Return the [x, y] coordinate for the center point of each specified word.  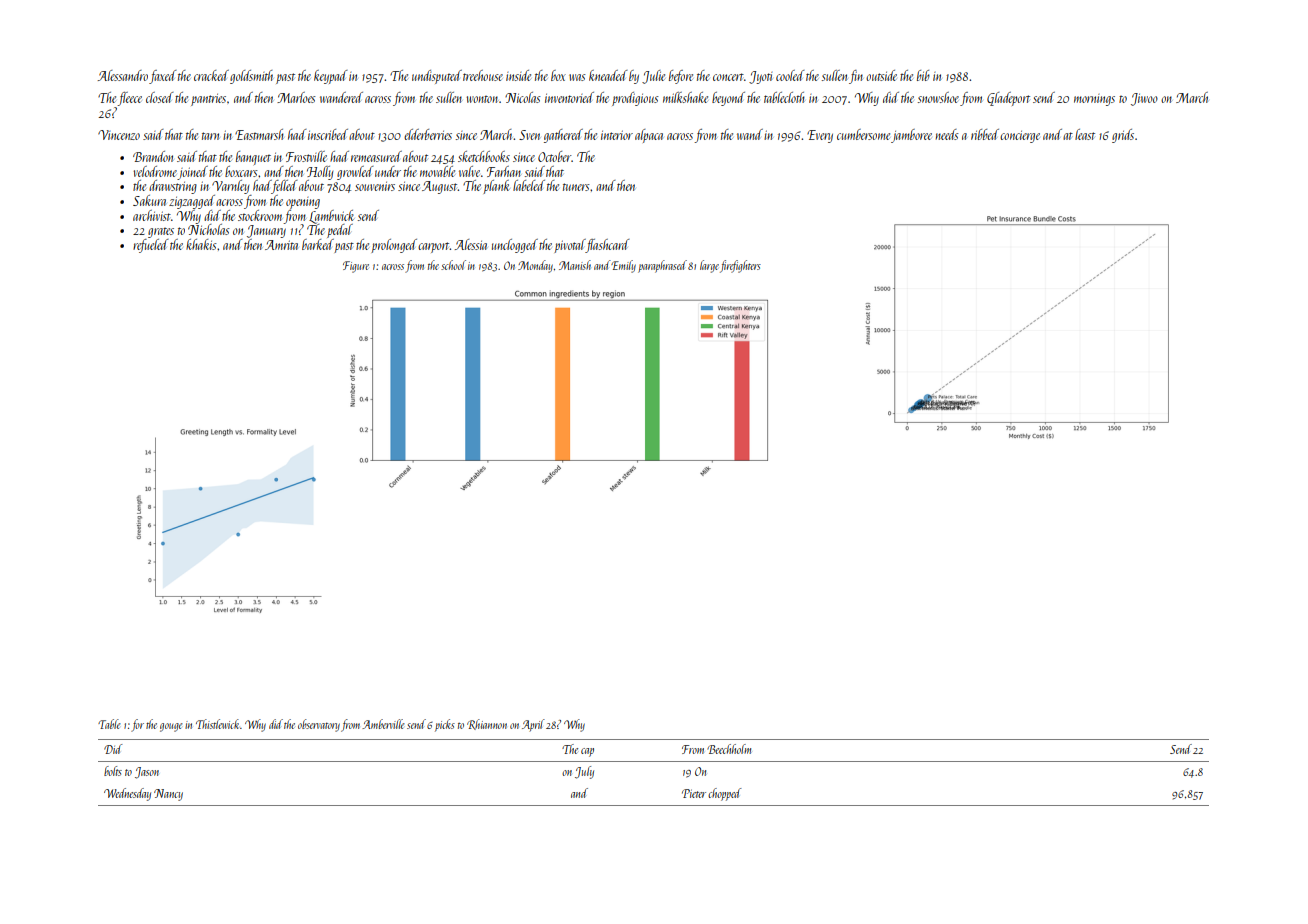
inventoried [569, 97]
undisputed [437, 77]
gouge [171, 727]
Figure [356, 267]
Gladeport [1008, 99]
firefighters [740, 266]
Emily [623, 266]
